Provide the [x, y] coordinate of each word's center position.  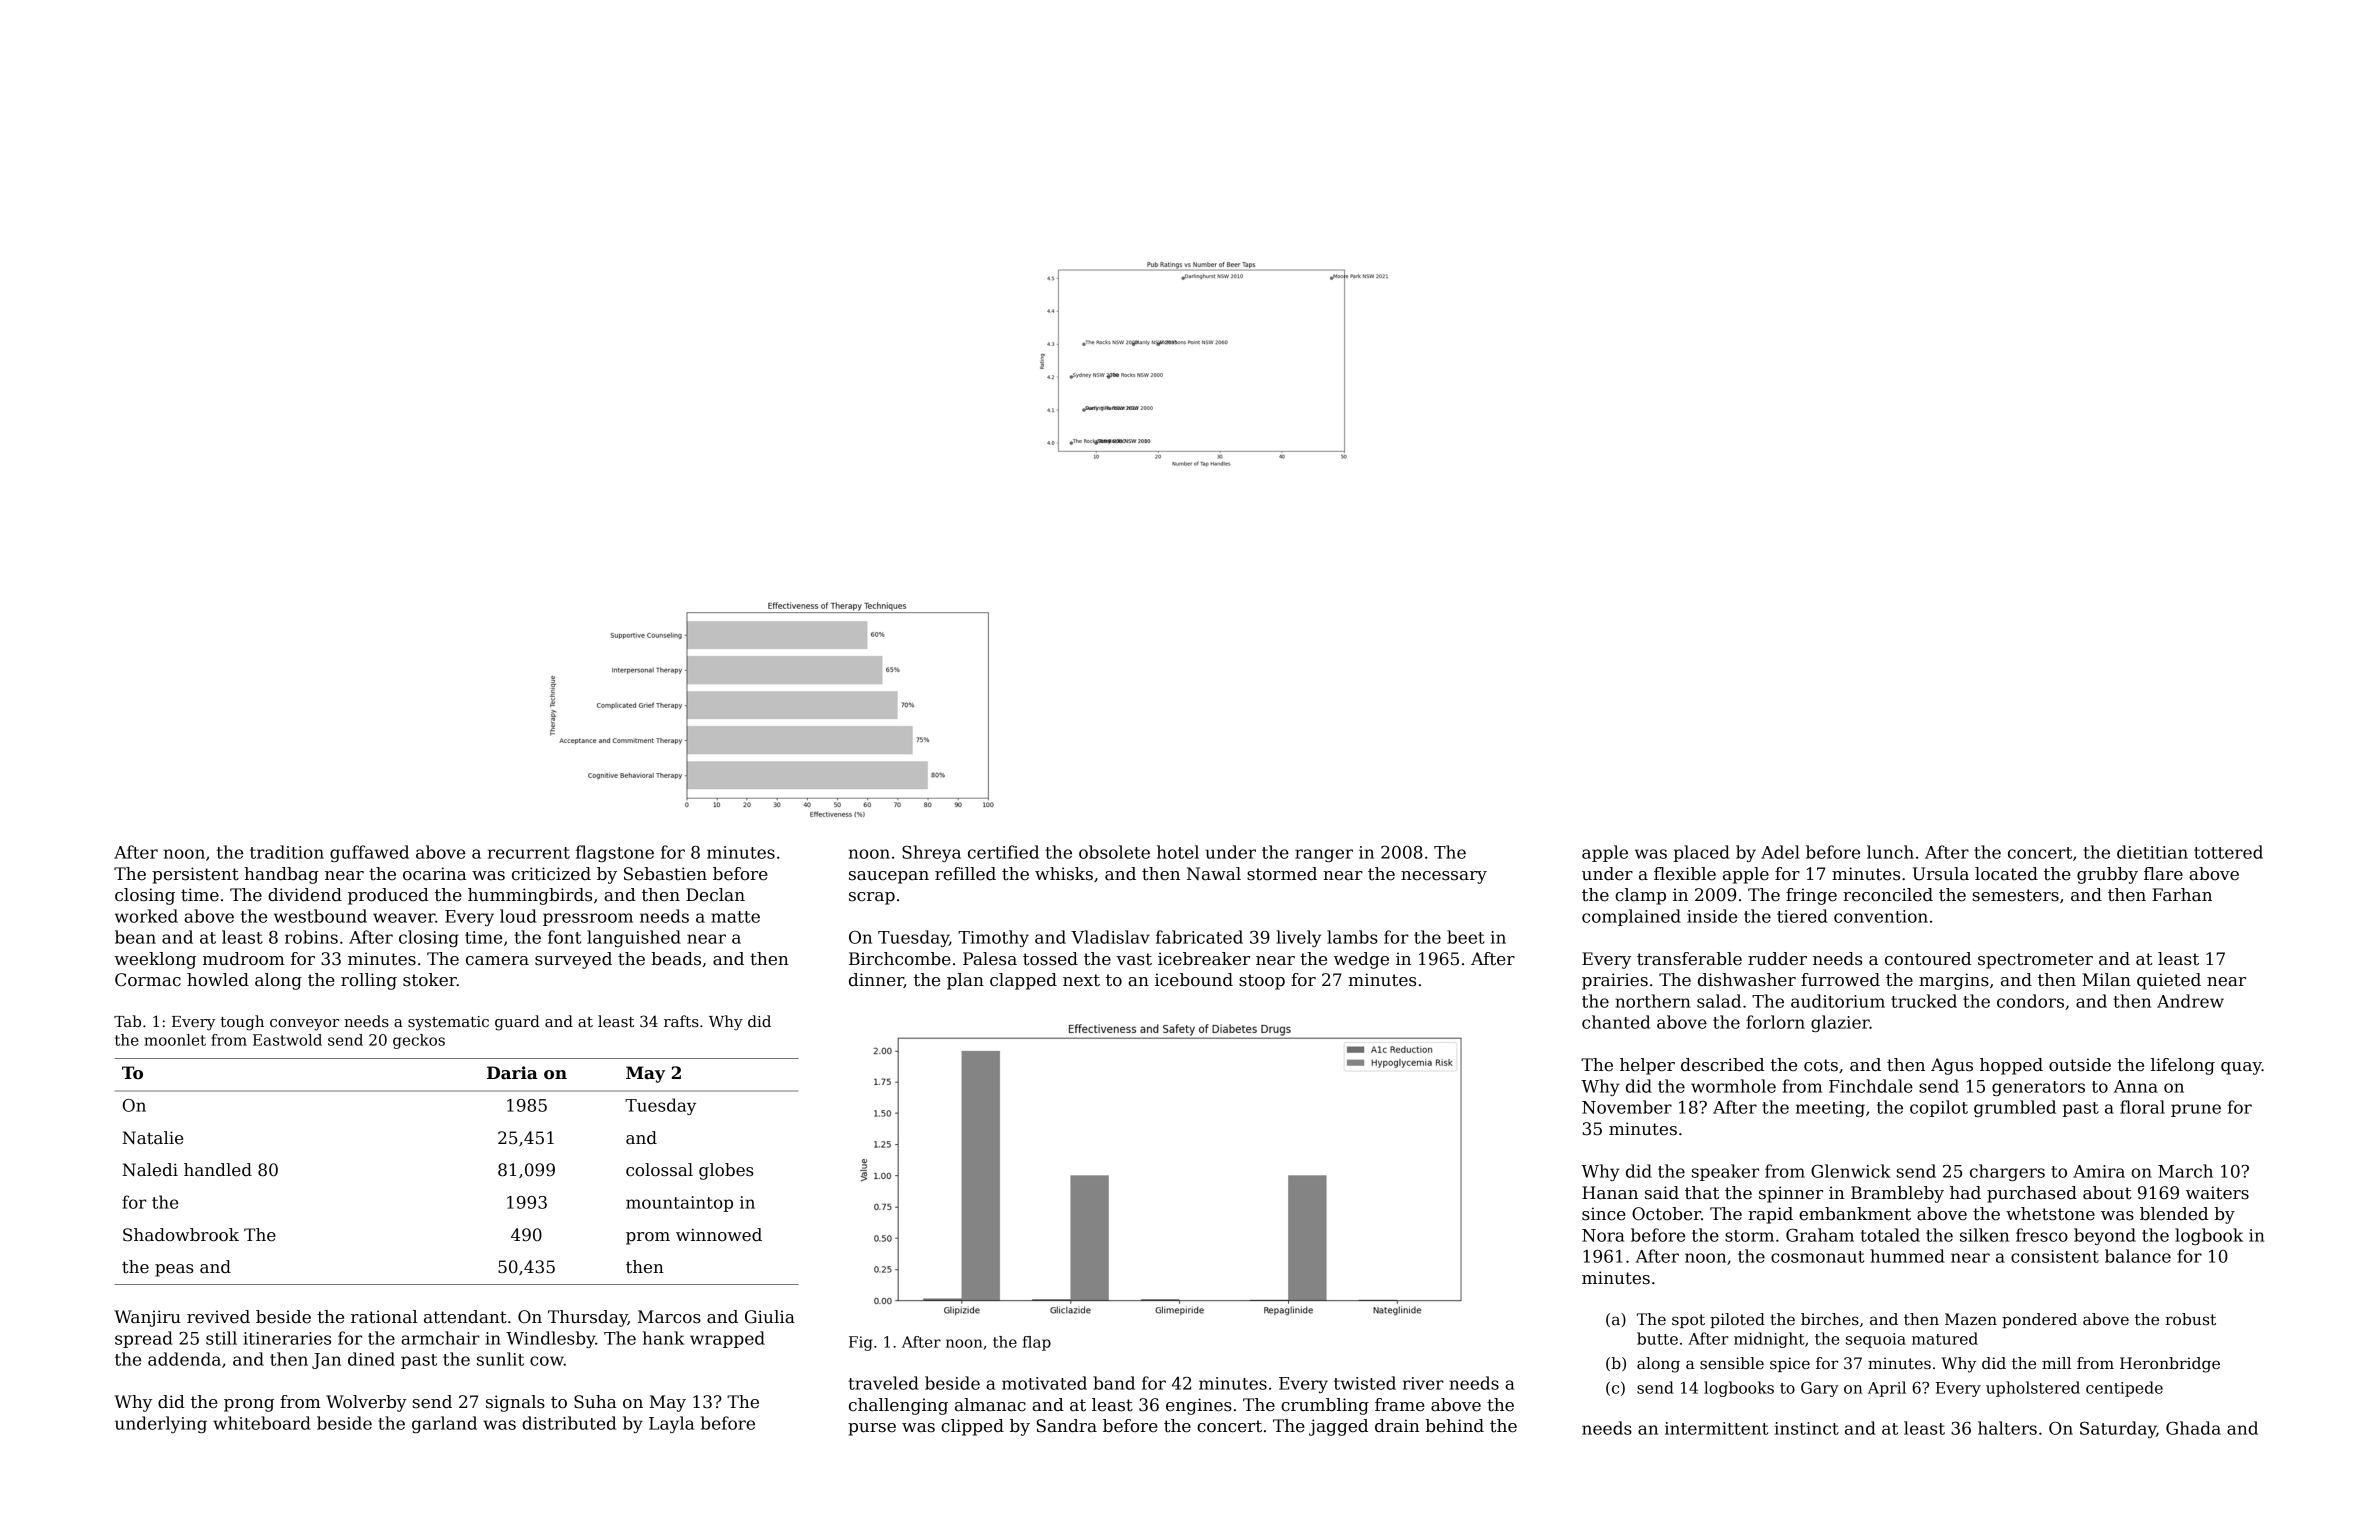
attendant [465, 1317]
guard [517, 1023]
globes [726, 1171]
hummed [1907, 1256]
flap [1037, 1343]
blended [2174, 1214]
